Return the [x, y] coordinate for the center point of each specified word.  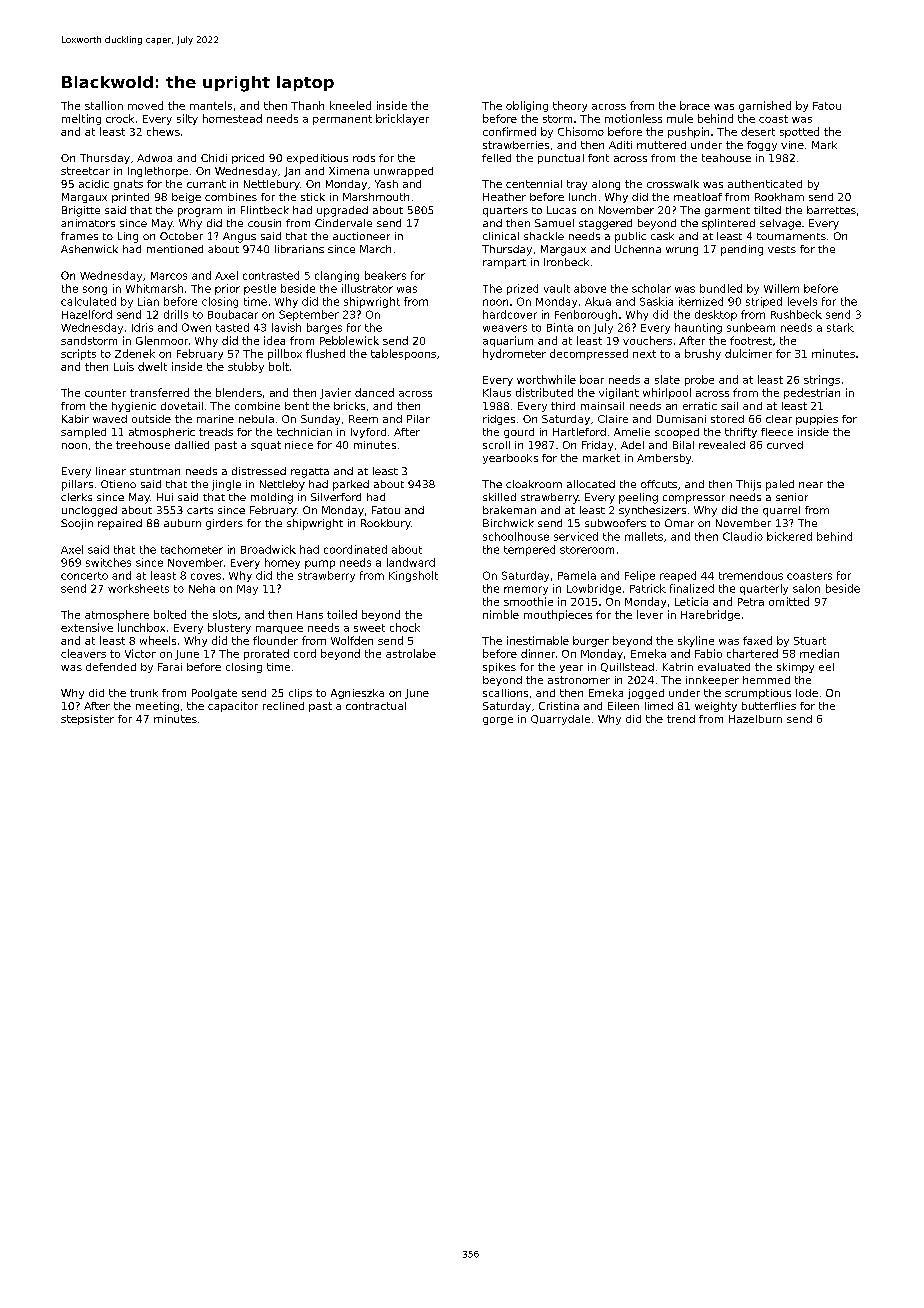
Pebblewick [349, 340]
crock [120, 118]
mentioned [175, 249]
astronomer [579, 680]
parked [351, 485]
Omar [679, 523]
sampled [83, 433]
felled [496, 158]
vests [782, 249]
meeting [157, 707]
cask [662, 236]
